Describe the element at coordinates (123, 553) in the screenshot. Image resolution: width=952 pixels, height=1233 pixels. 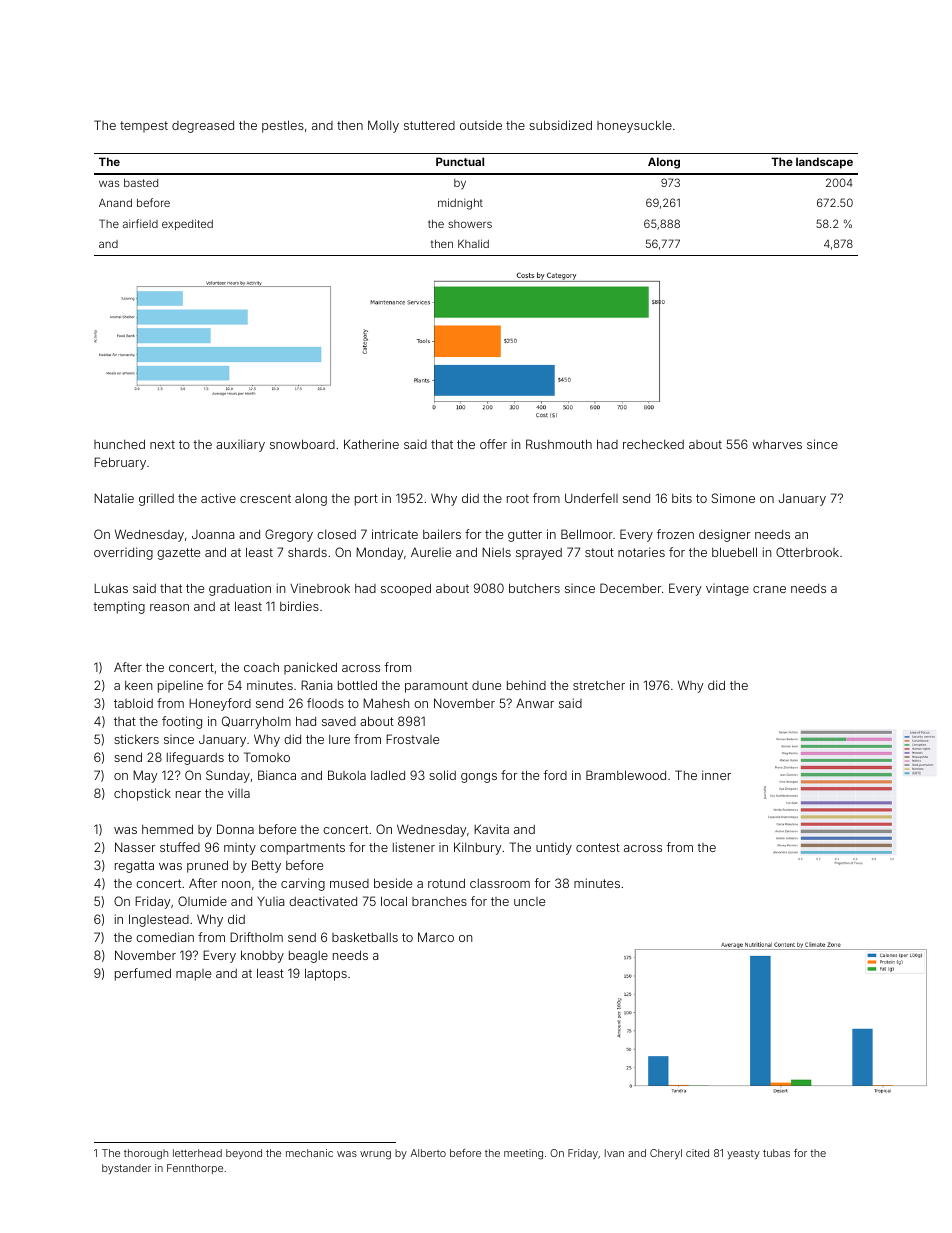
I see `overriding` at that location.
